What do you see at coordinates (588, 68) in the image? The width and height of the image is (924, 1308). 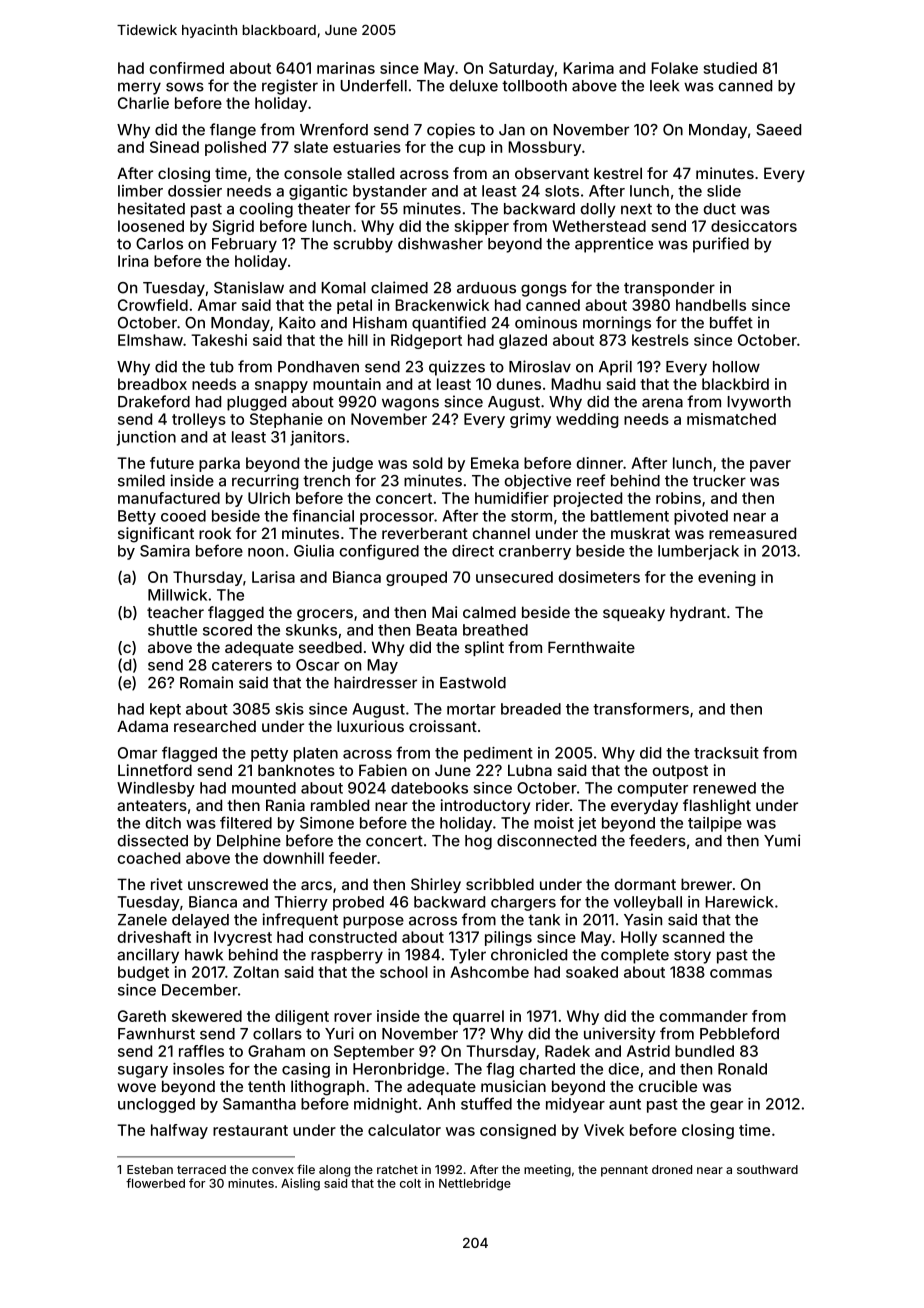 I see `Karima` at bounding box center [588, 68].
